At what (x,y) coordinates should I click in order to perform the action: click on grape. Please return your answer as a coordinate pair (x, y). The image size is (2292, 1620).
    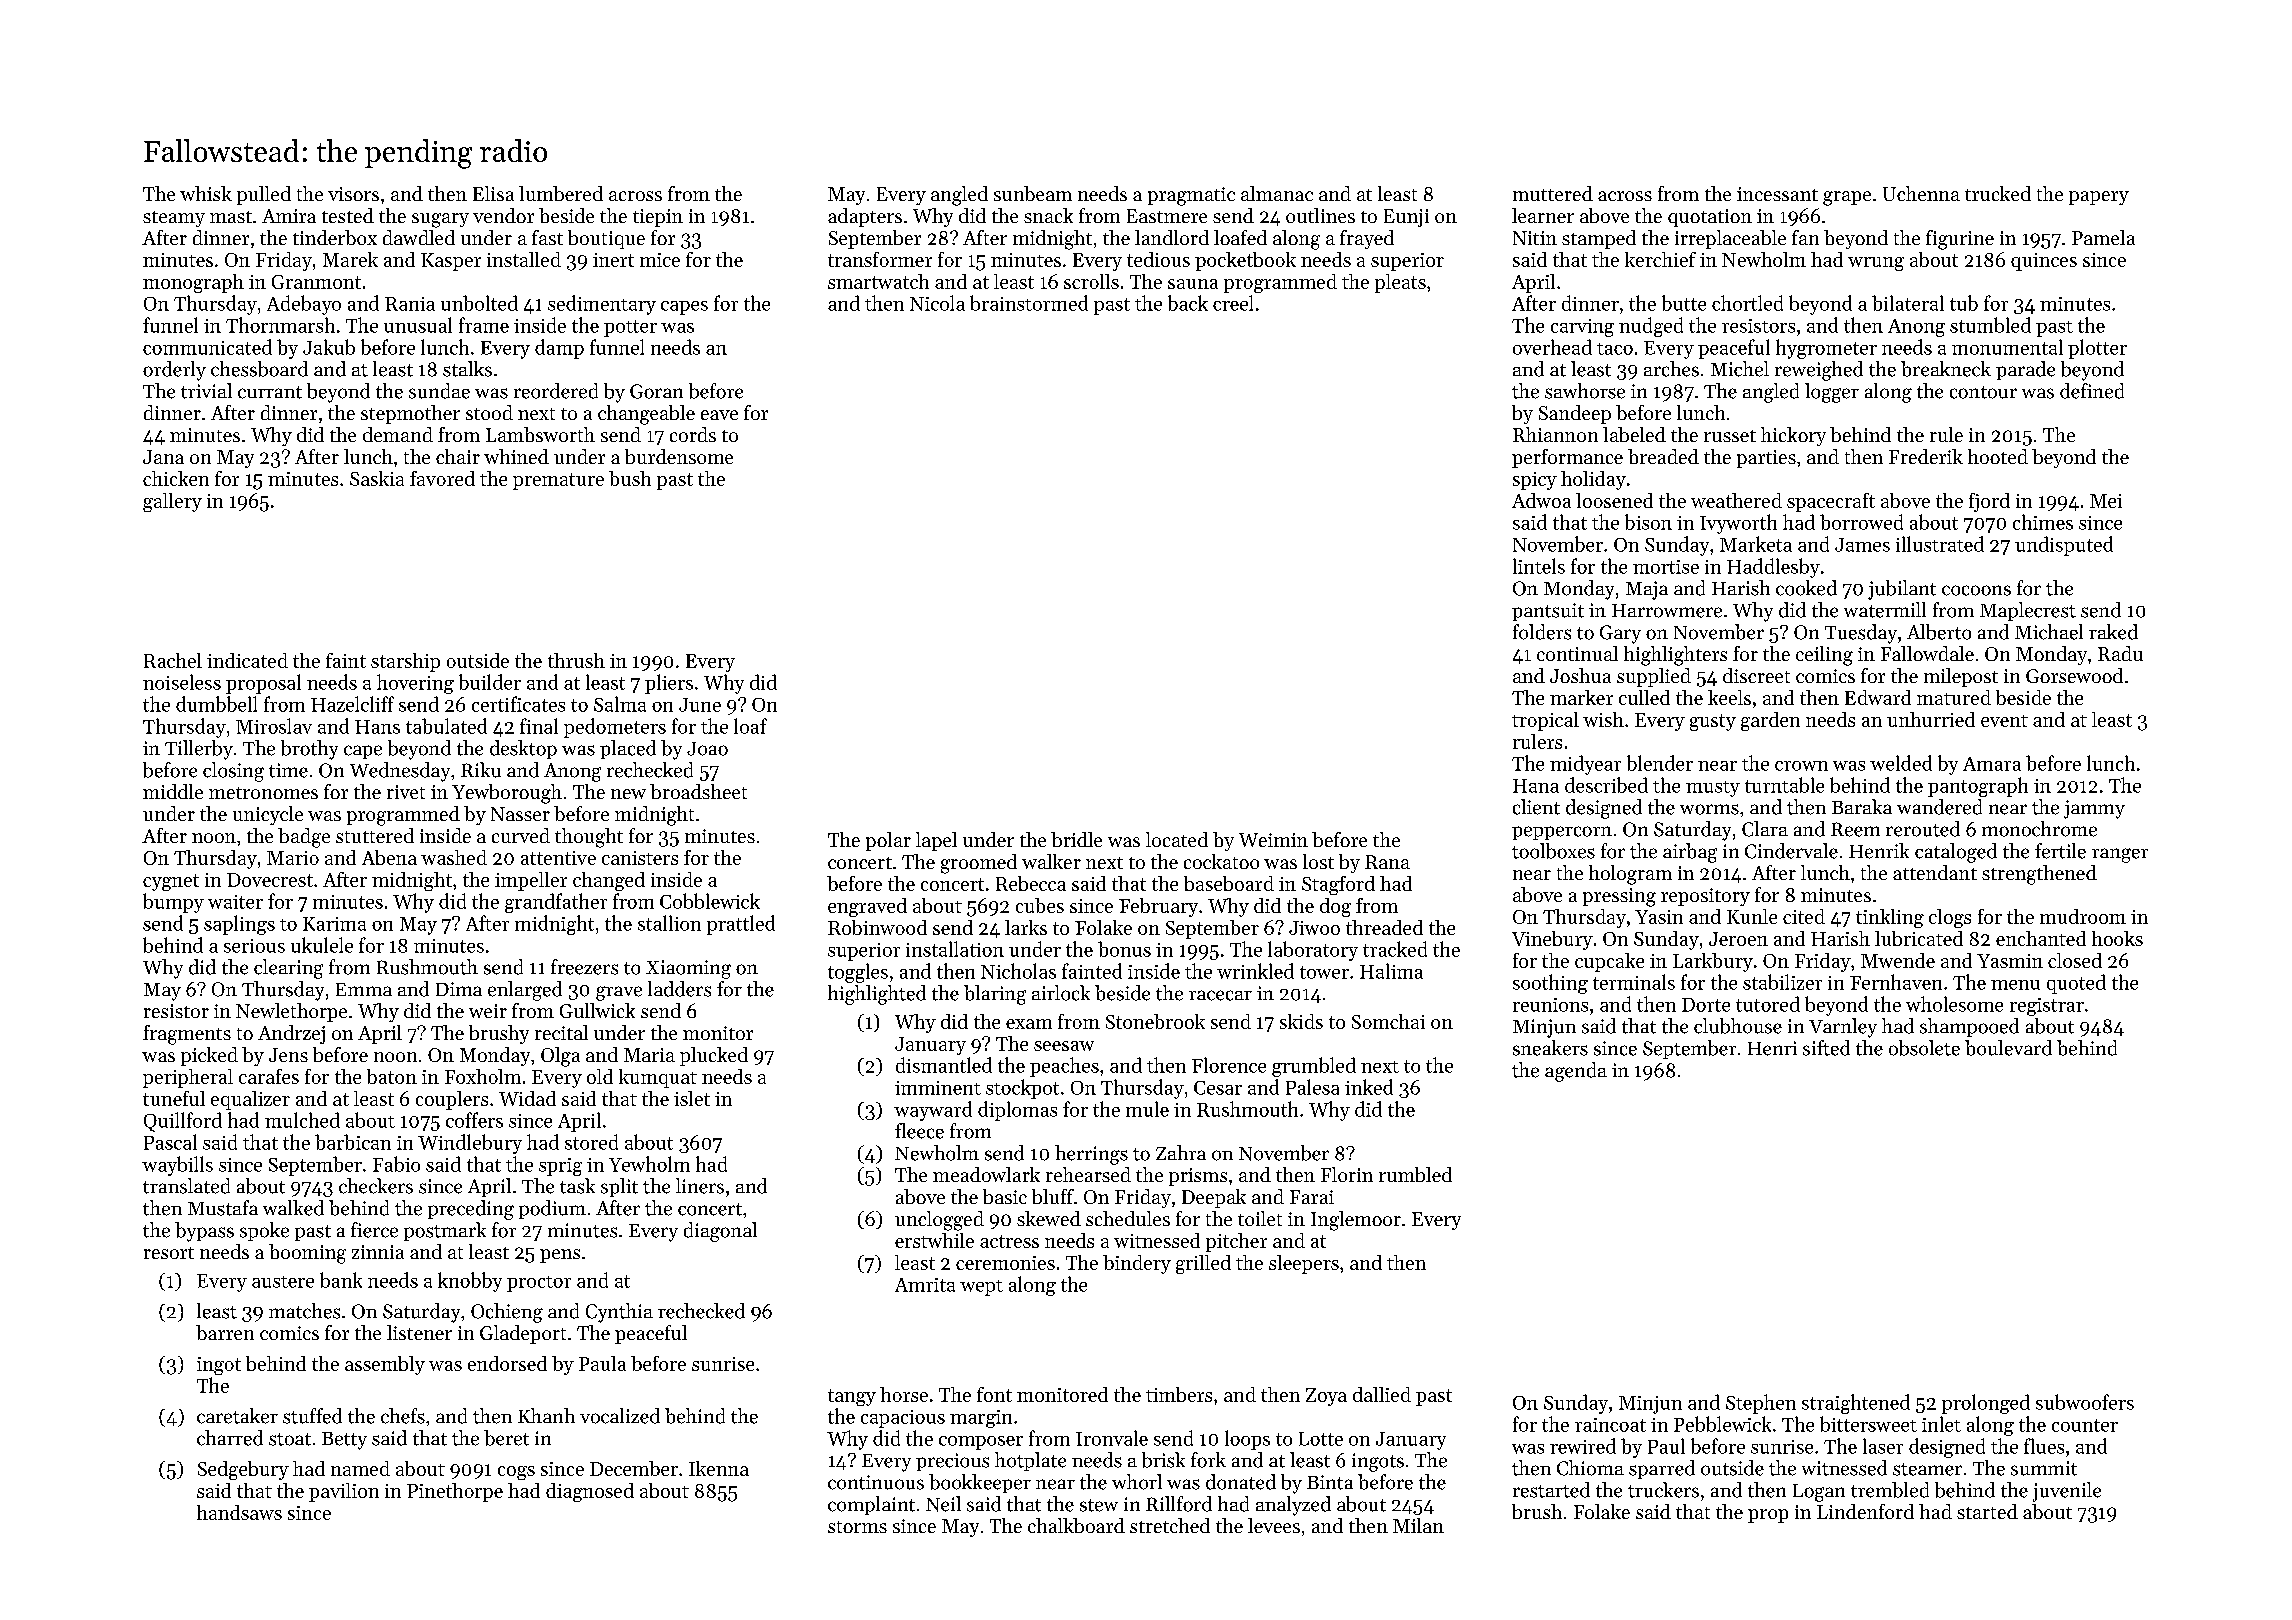
    Looking at the image, I should click on (1847, 198).
